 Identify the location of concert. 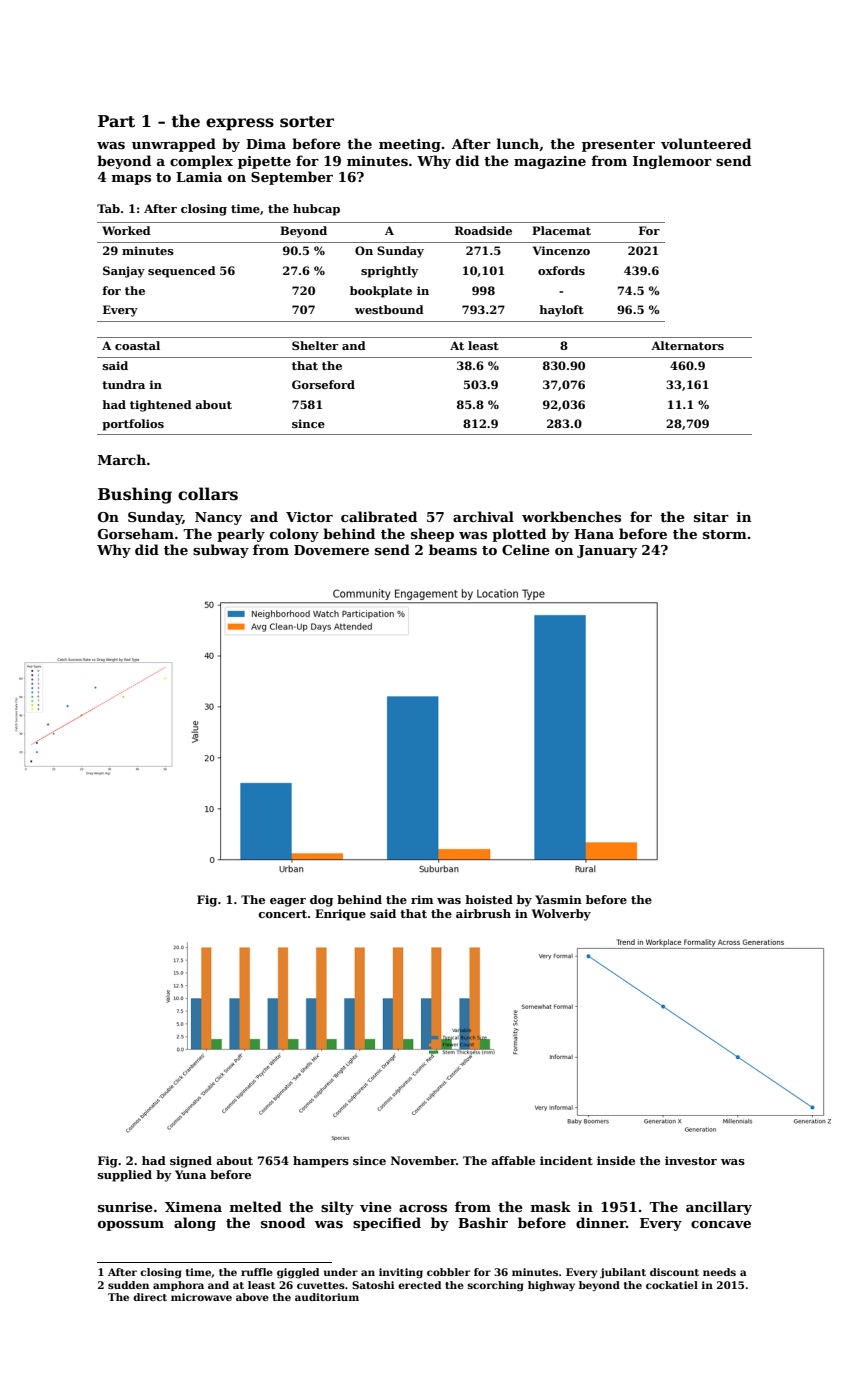
(282, 914).
